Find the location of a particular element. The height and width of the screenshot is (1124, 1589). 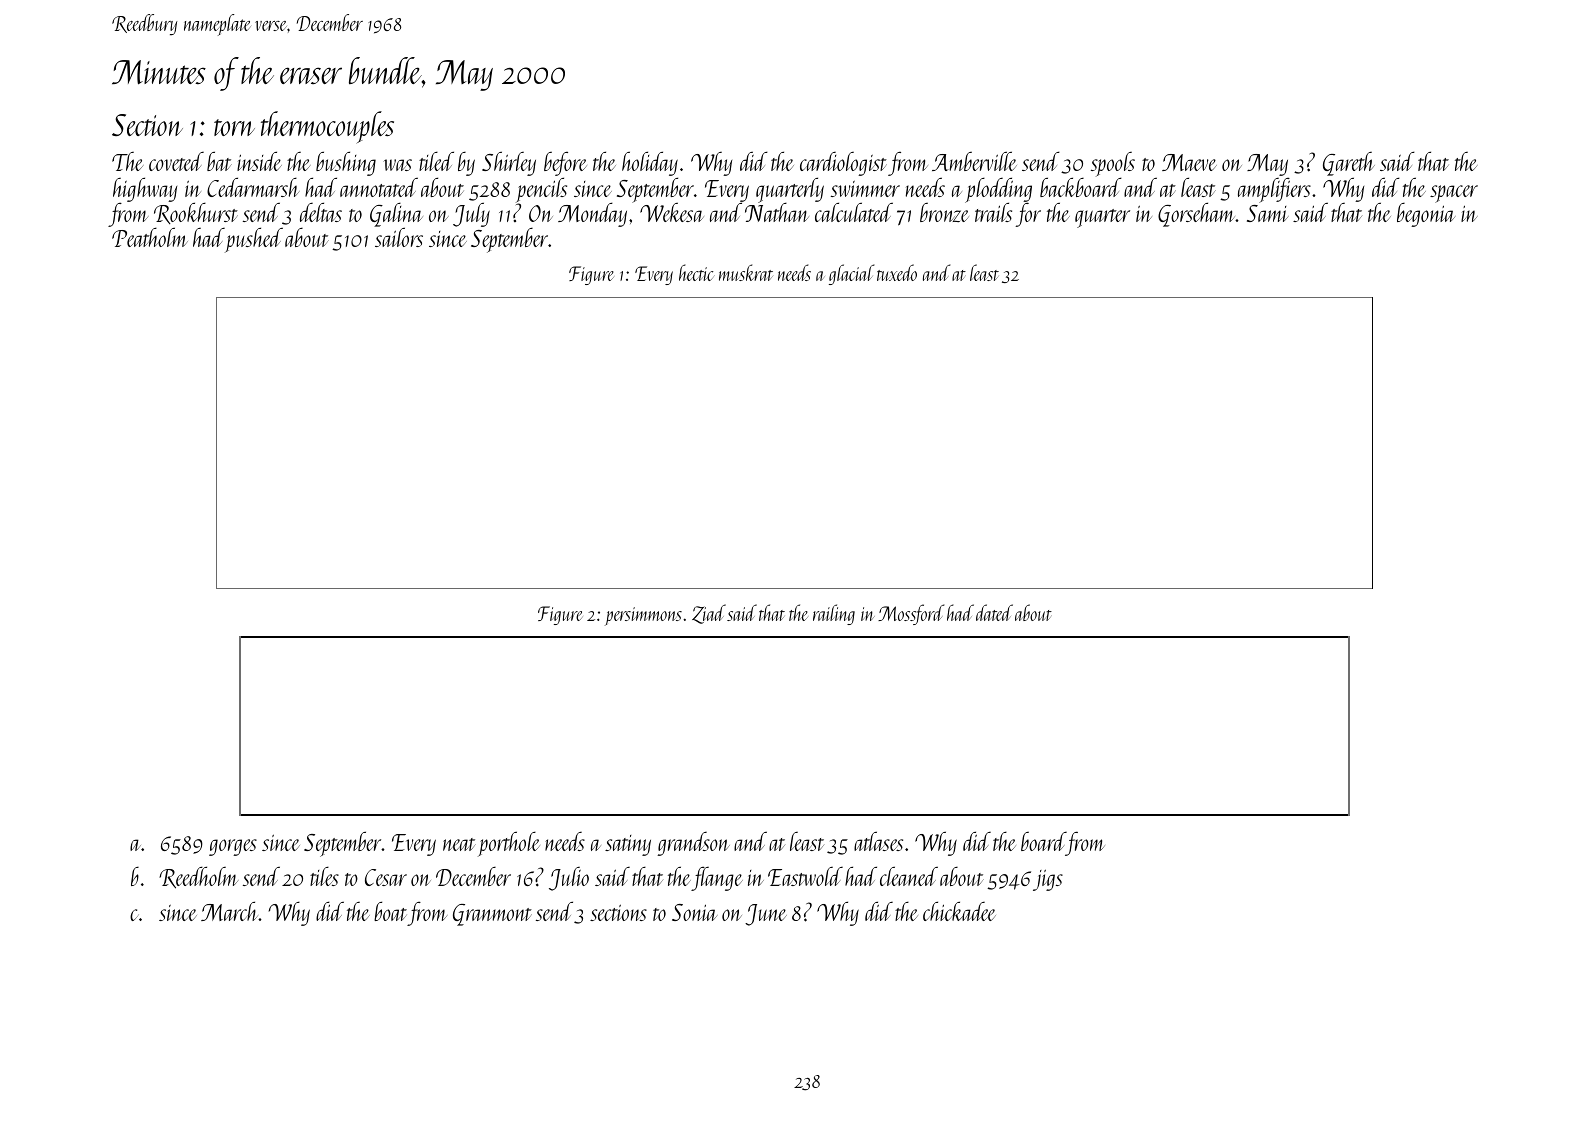

cardiologist is located at coordinates (843, 164).
